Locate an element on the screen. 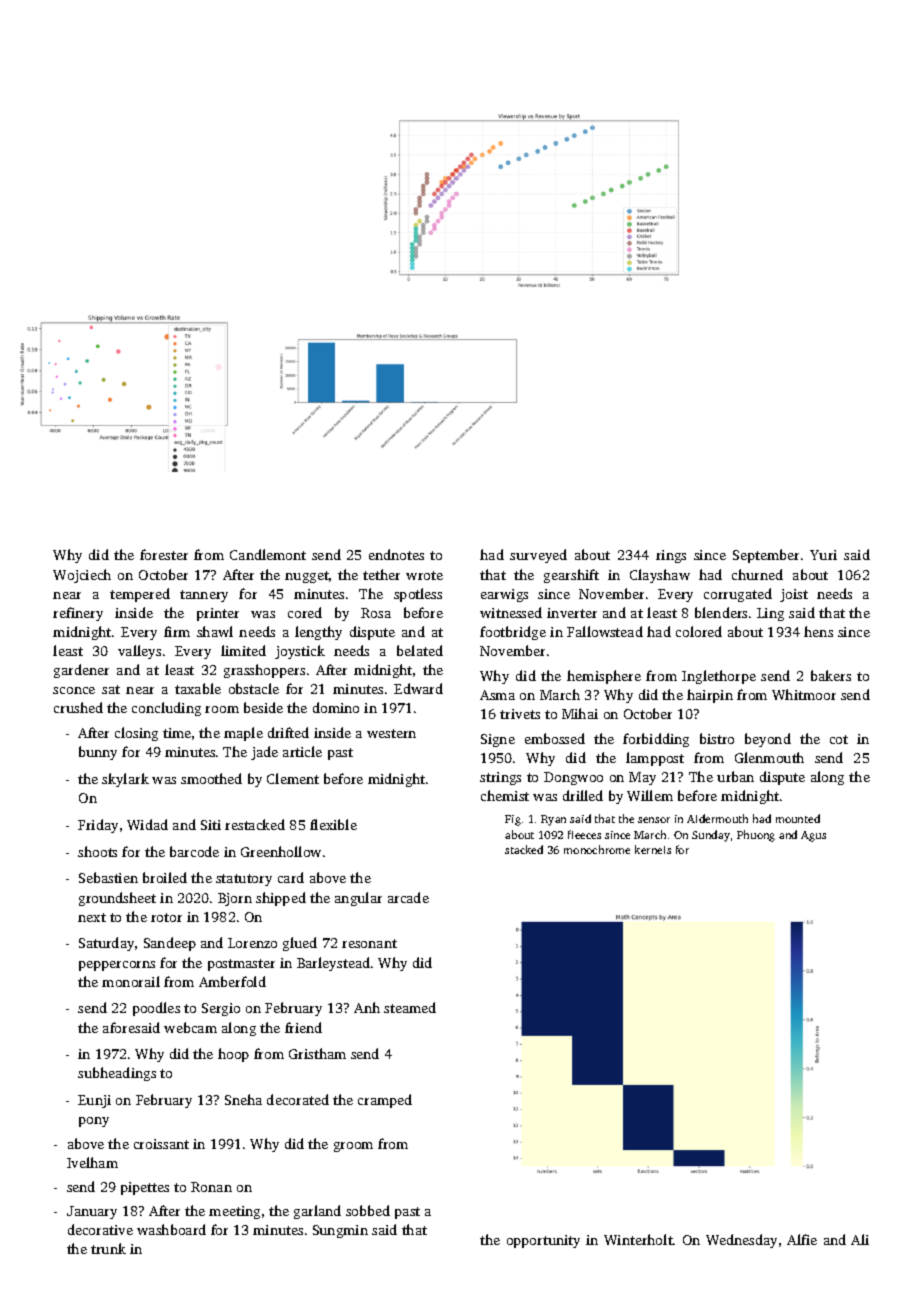 The image size is (924, 1308). Yuri is located at coordinates (823, 555).
